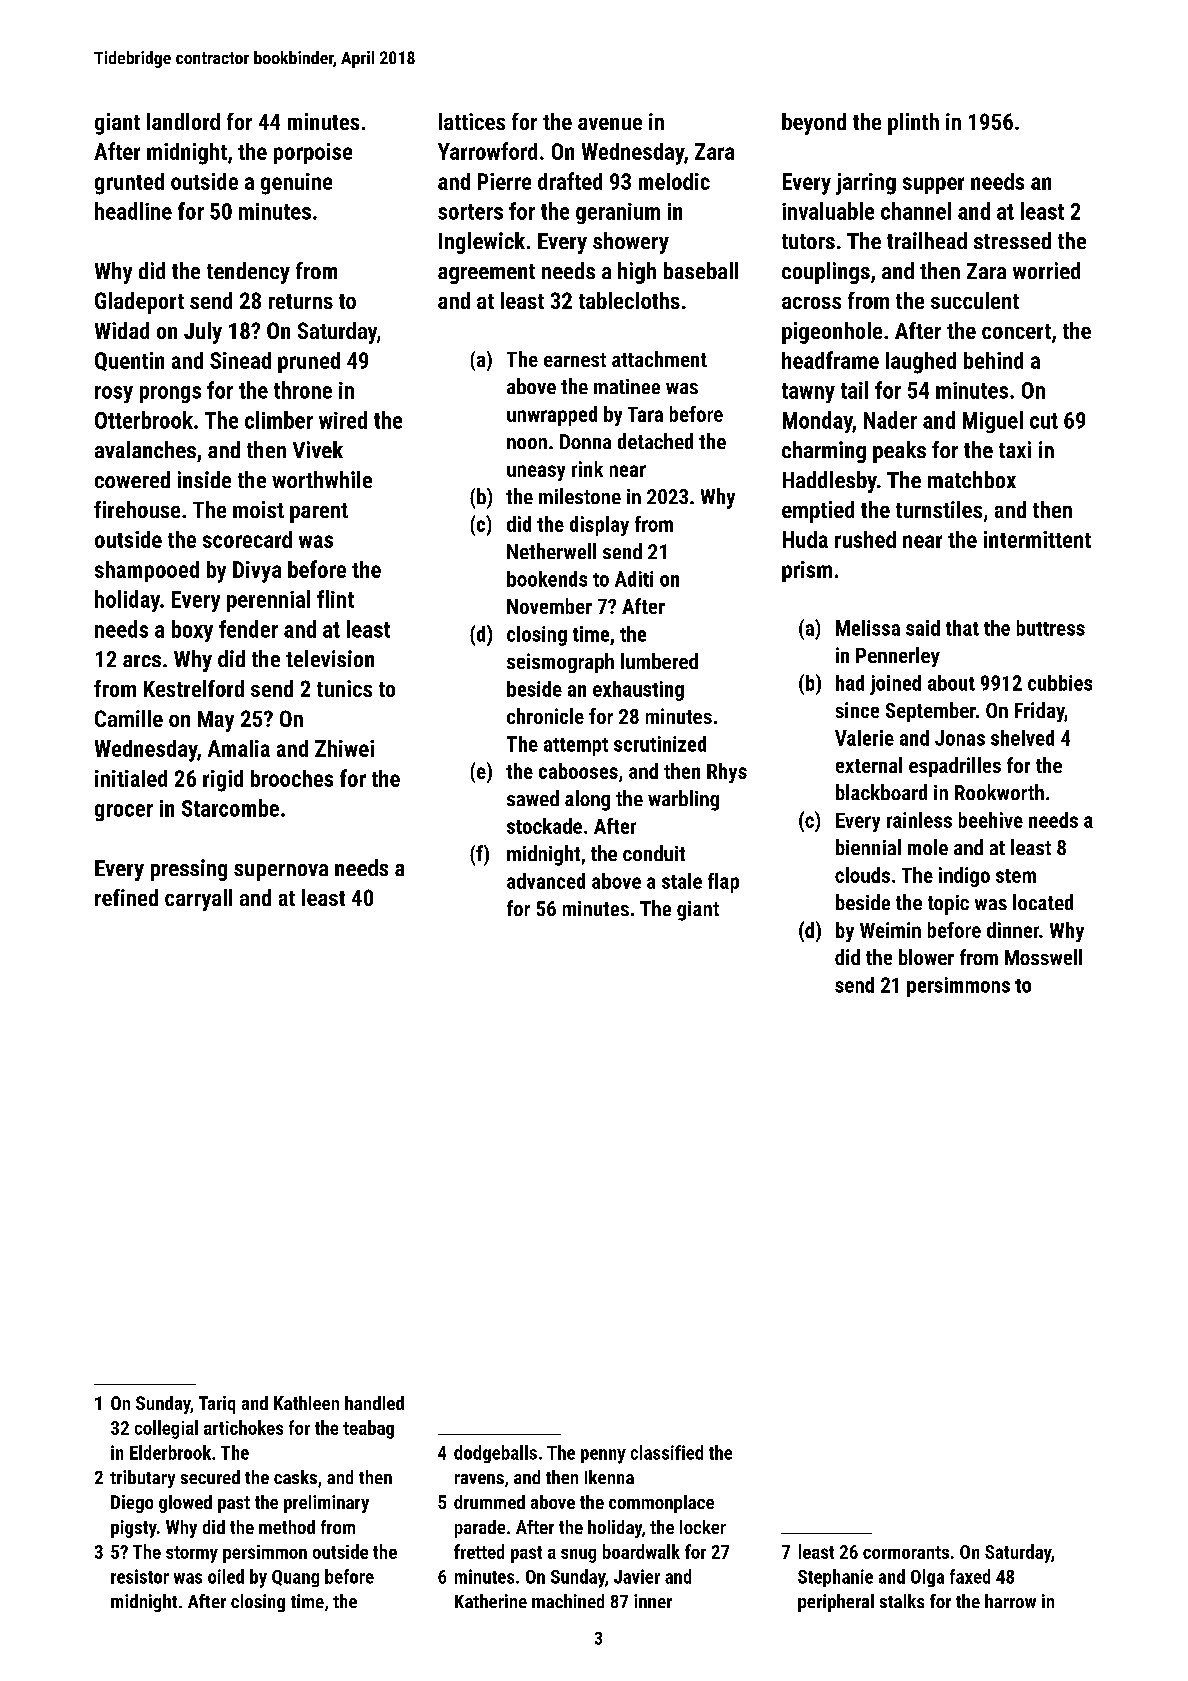 This document has width=1188, height=1681. I want to click on Netherwell, so click(551, 551).
